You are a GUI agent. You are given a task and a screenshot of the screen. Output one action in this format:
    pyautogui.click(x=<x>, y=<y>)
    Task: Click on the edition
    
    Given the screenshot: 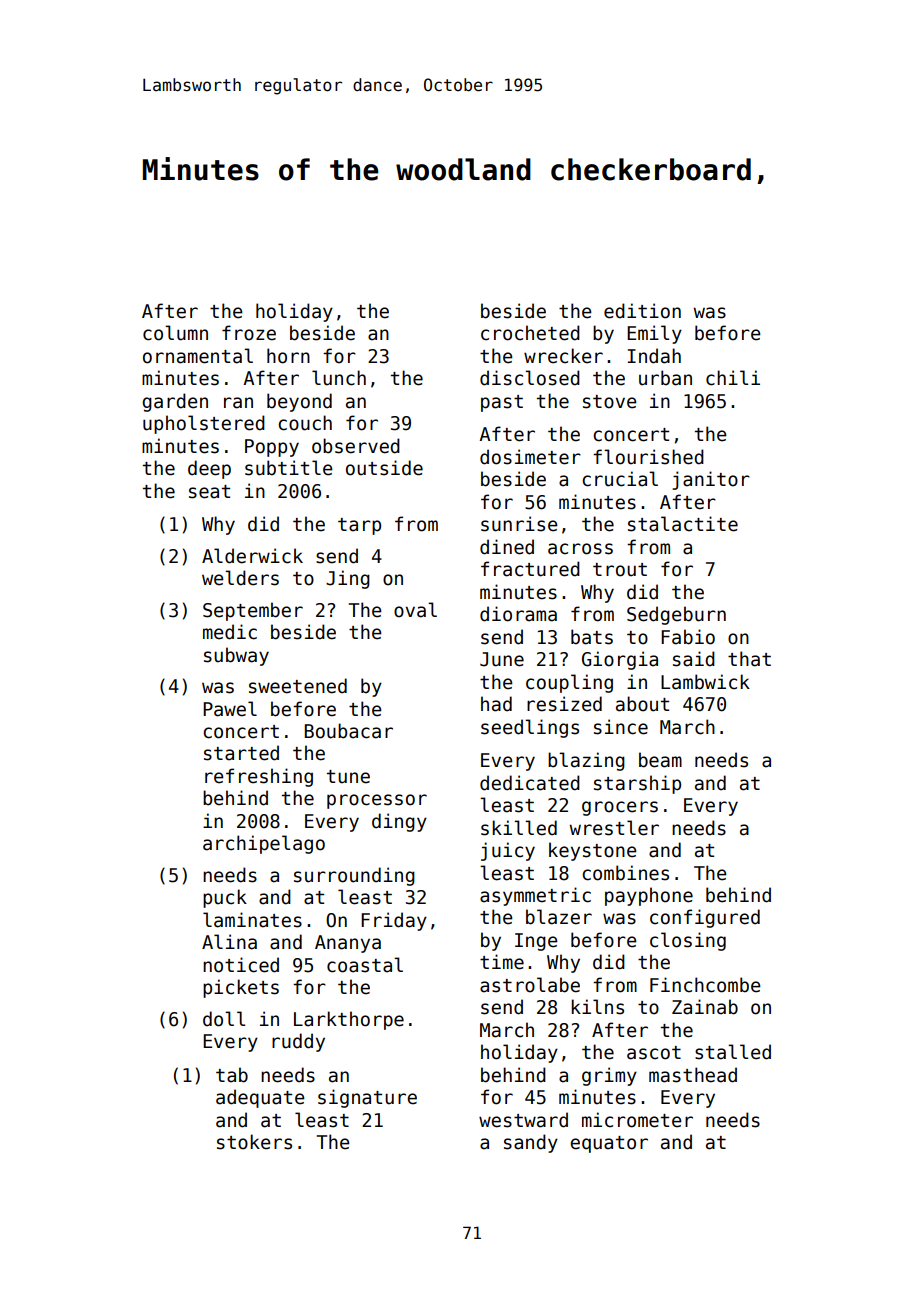 What is the action you would take?
    pyautogui.click(x=642, y=311)
